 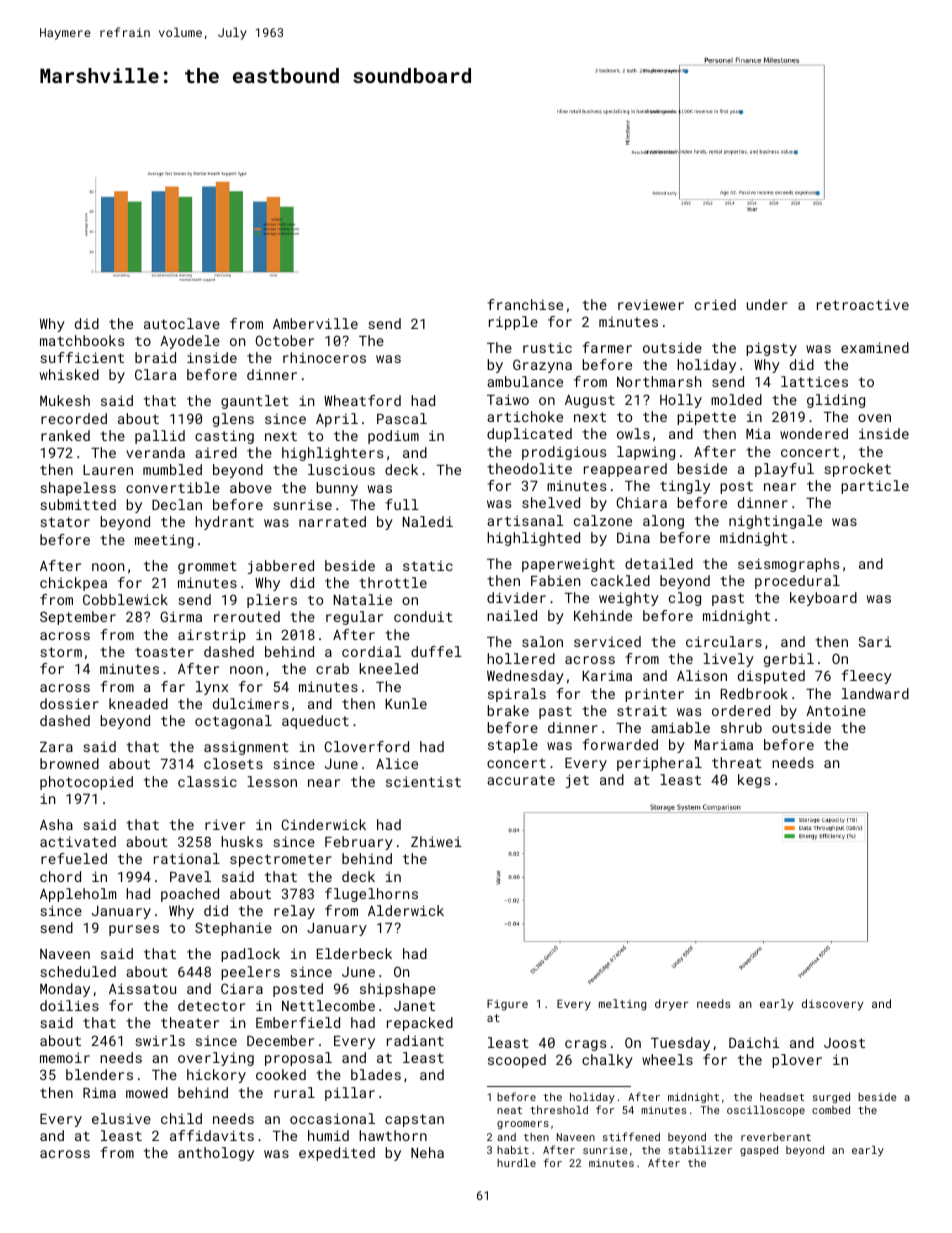 I want to click on purses, so click(x=134, y=930).
